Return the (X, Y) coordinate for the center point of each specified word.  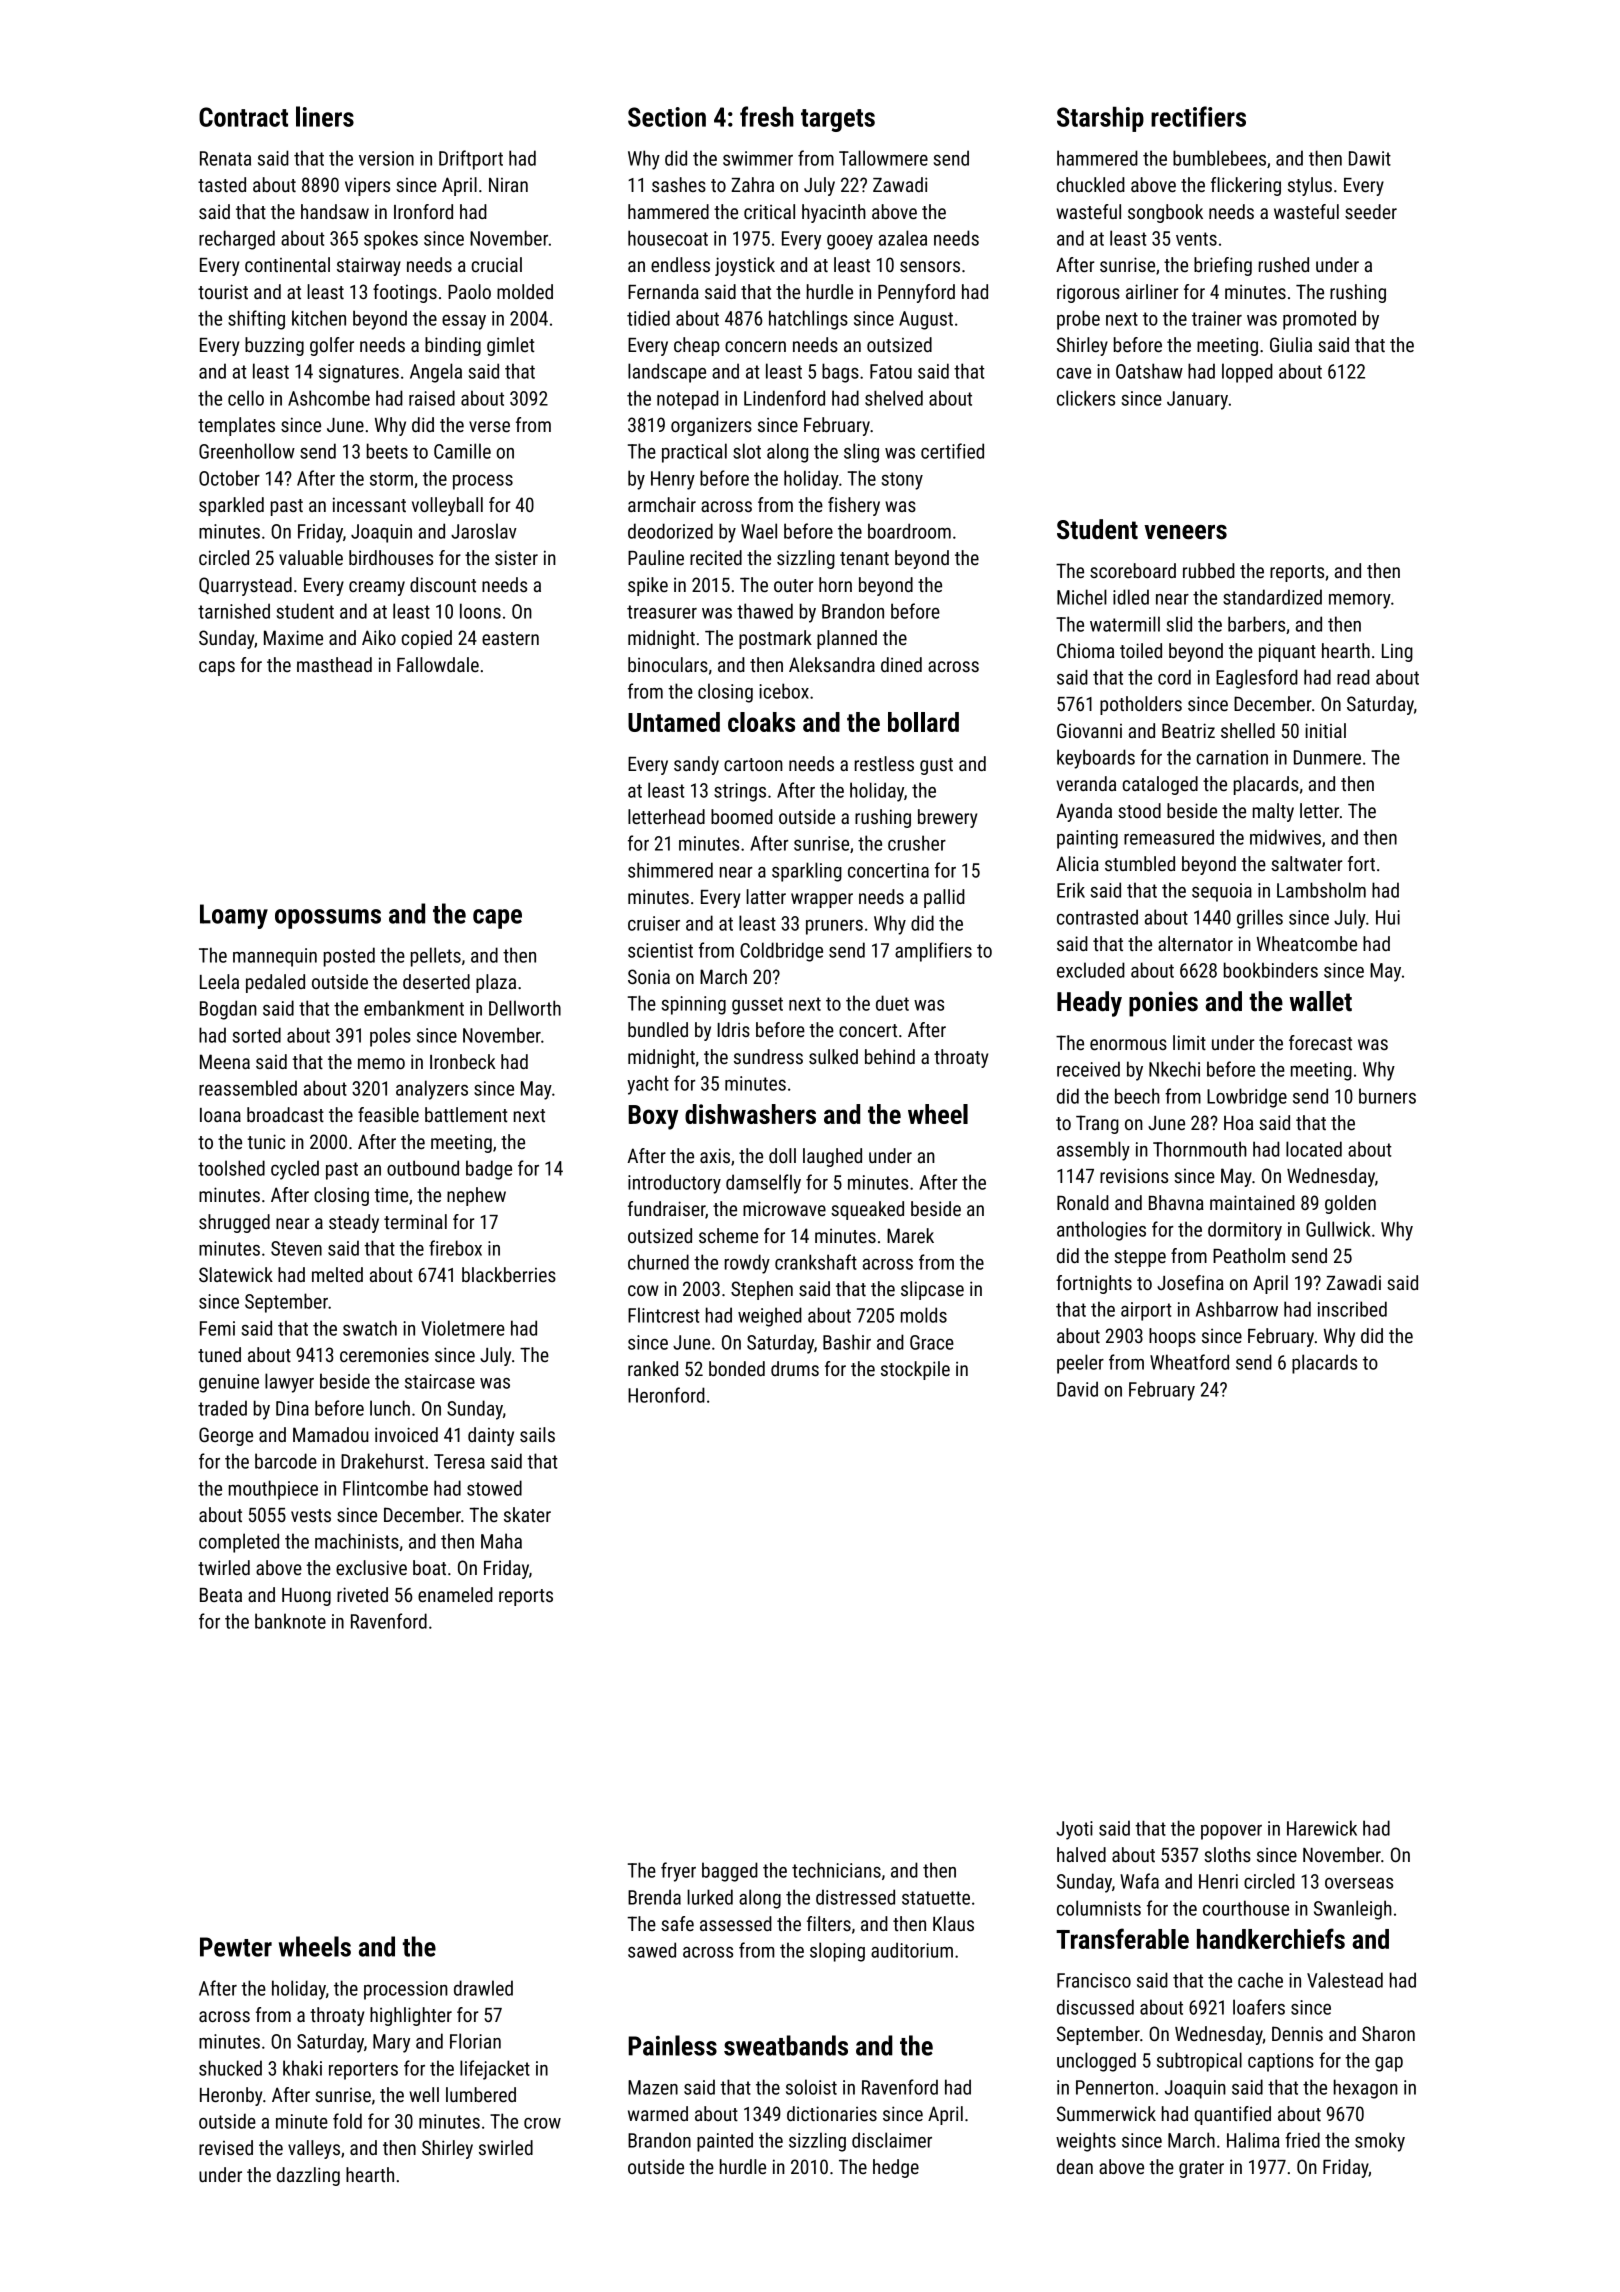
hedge (896, 2168)
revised (226, 2147)
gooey (850, 242)
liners (325, 116)
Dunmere (1327, 757)
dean (1075, 2166)
